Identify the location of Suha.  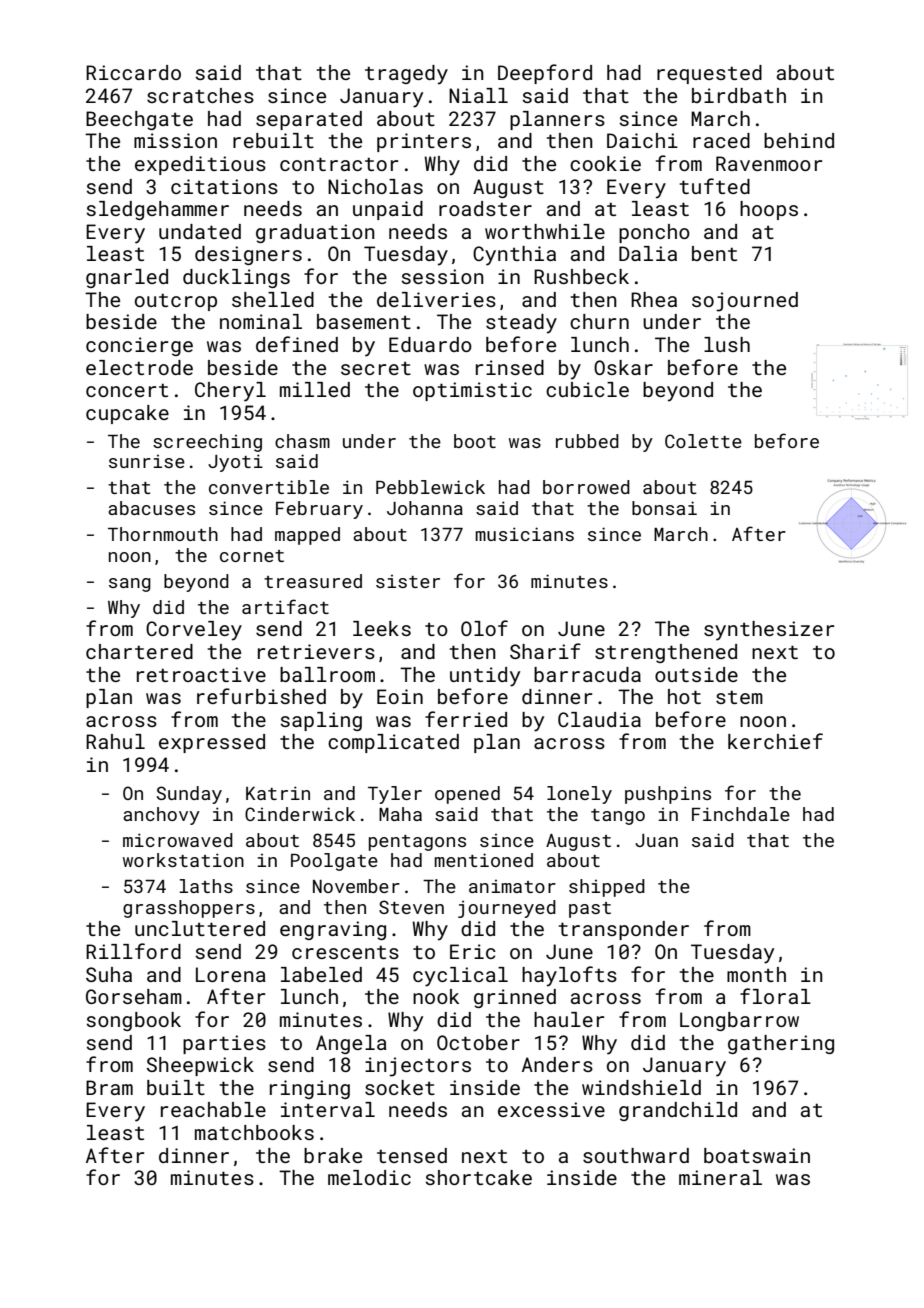
(109, 974).
